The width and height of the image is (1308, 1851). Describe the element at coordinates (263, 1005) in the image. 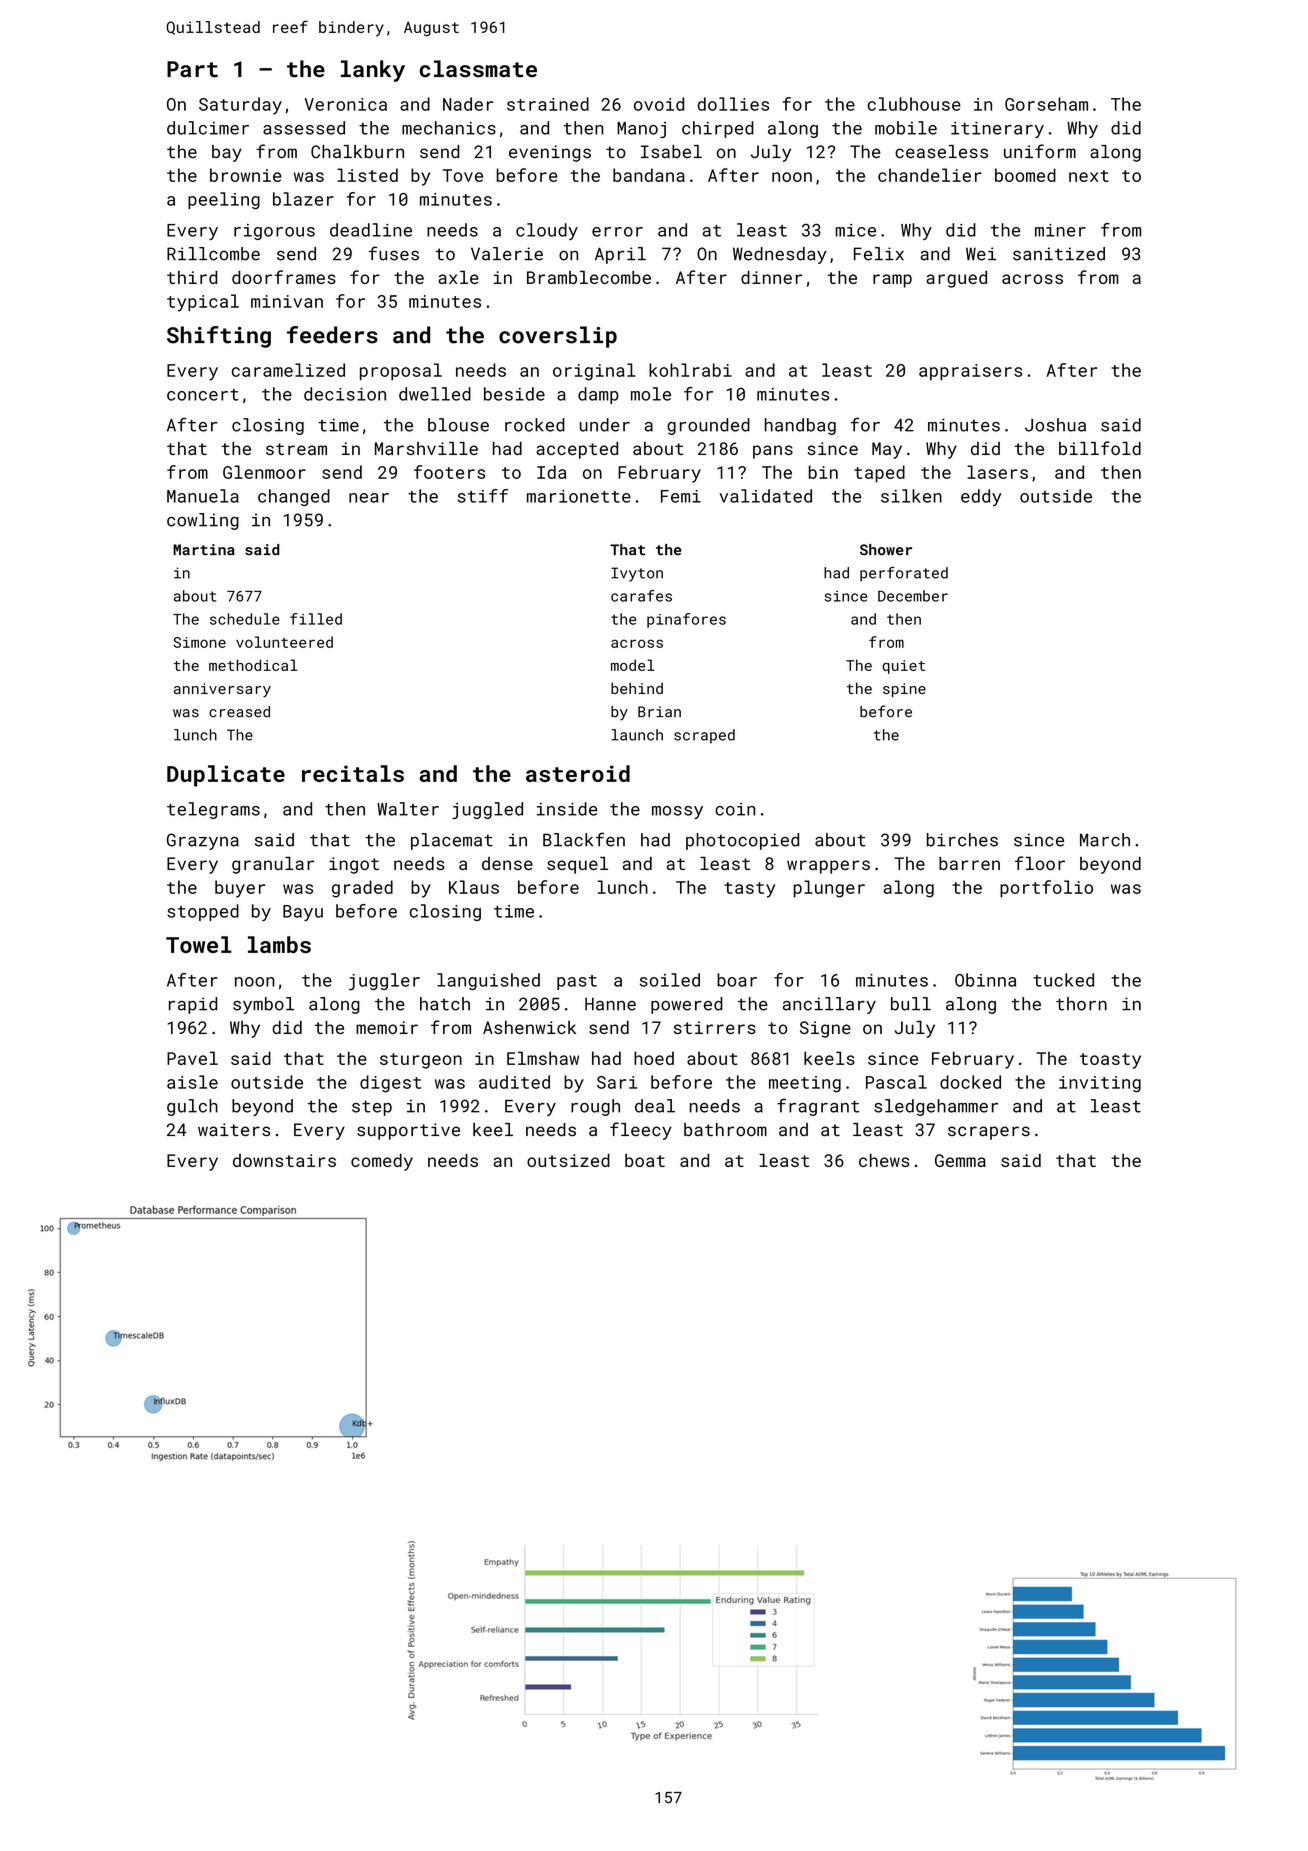

I see `symbol` at that location.
